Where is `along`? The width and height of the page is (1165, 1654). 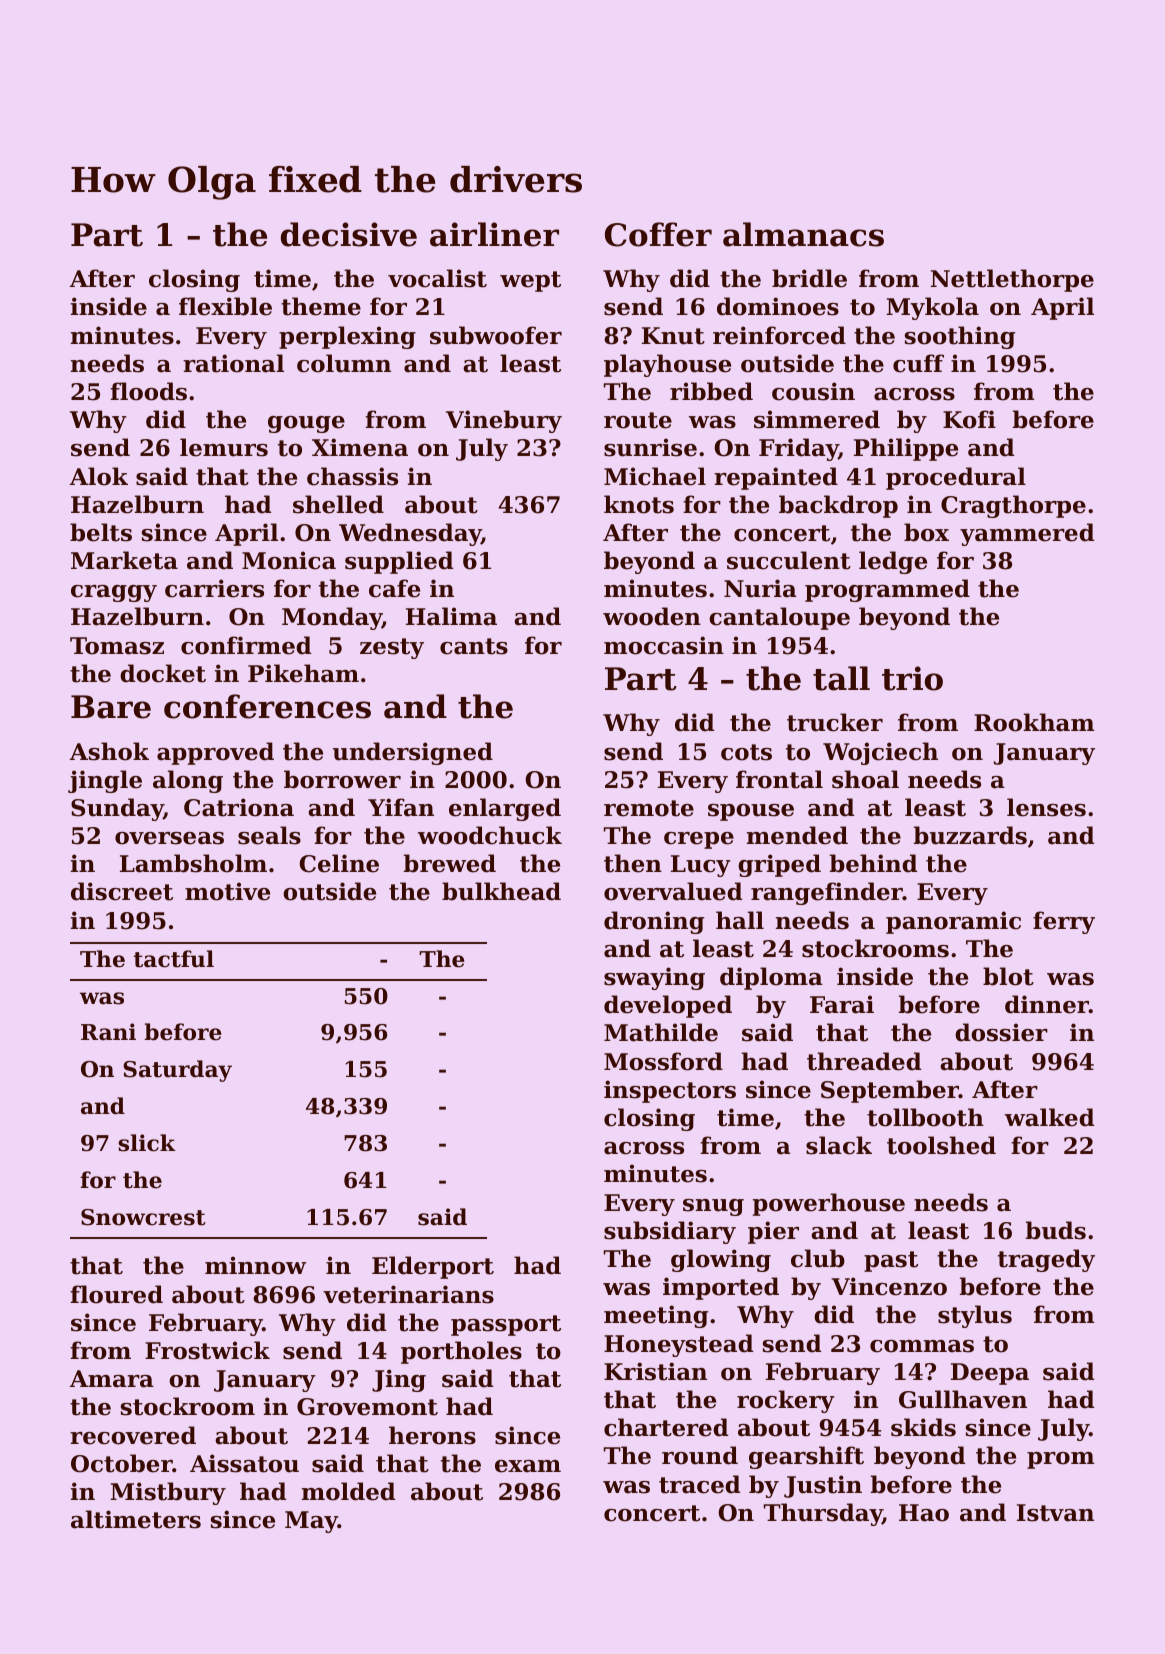 along is located at coordinates (188, 781).
